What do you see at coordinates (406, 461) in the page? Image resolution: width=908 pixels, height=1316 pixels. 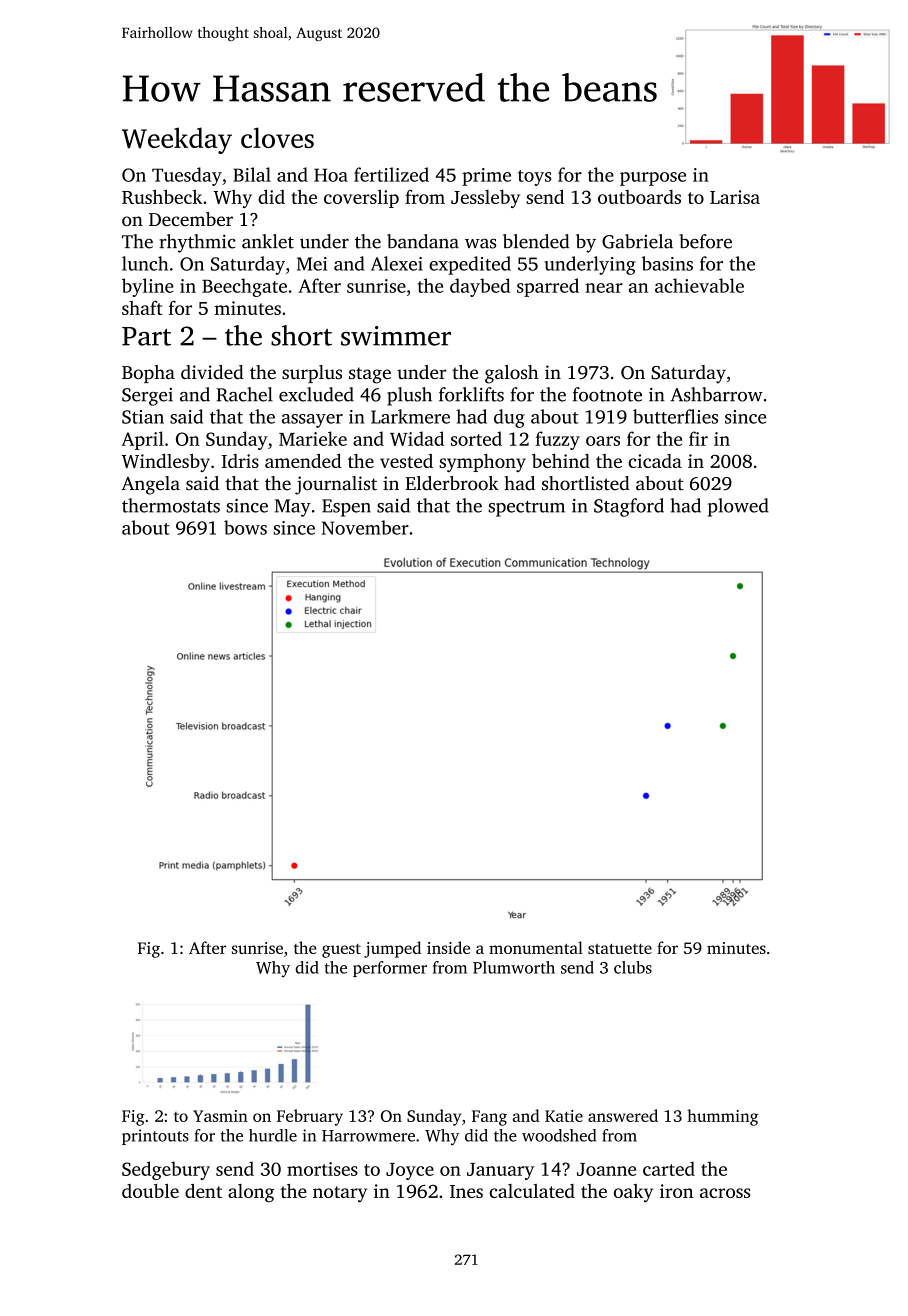 I see `vested` at bounding box center [406, 461].
